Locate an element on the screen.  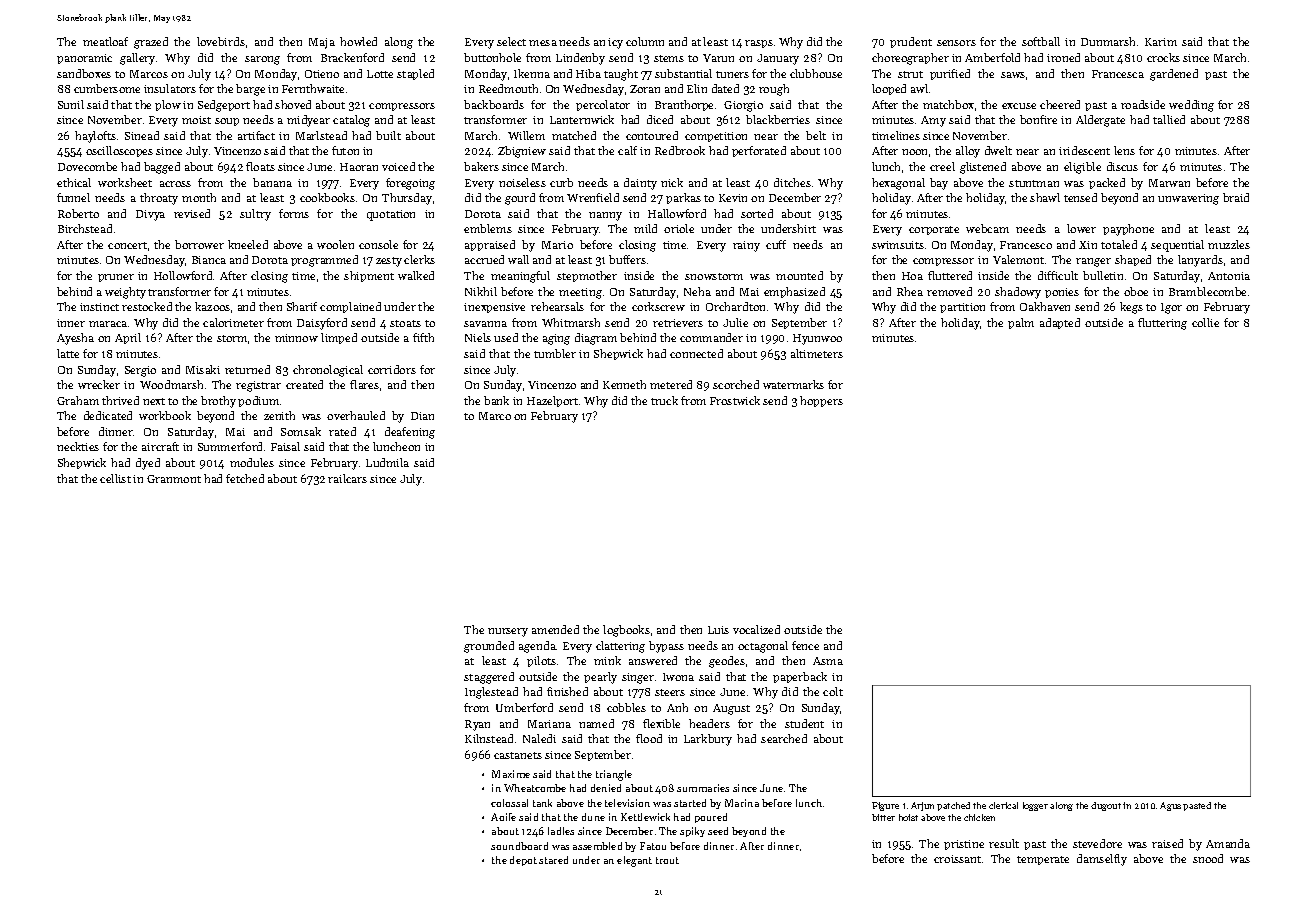
retrievers is located at coordinates (678, 323).
